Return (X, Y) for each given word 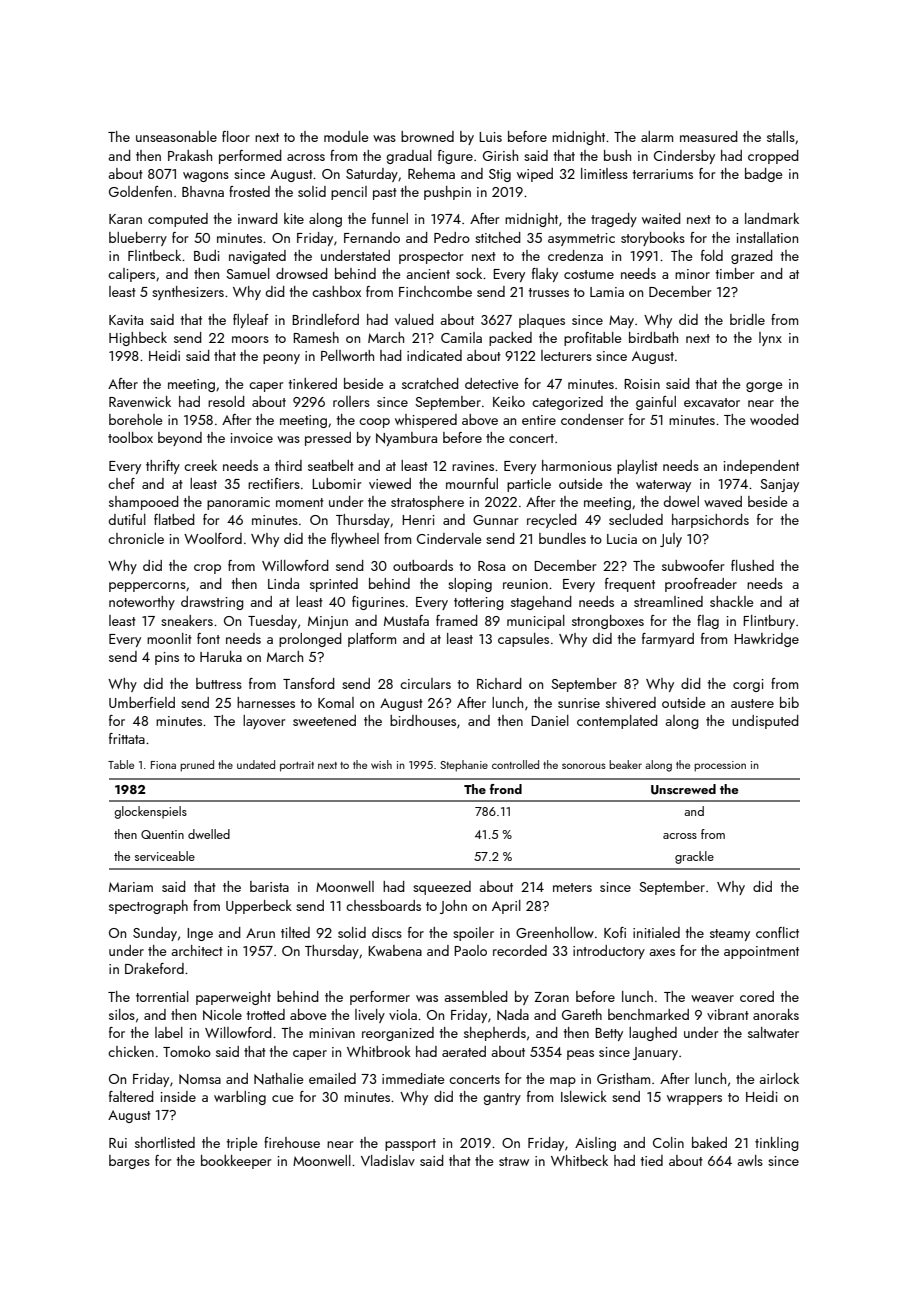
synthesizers (188, 293)
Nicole (222, 1015)
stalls (781, 136)
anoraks (776, 1014)
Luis (490, 137)
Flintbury (769, 622)
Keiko (509, 401)
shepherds (495, 1034)
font (208, 638)
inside (178, 1096)
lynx (770, 339)
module (346, 136)
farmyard (668, 640)
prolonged (310, 640)
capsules (523, 640)
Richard (499, 683)
